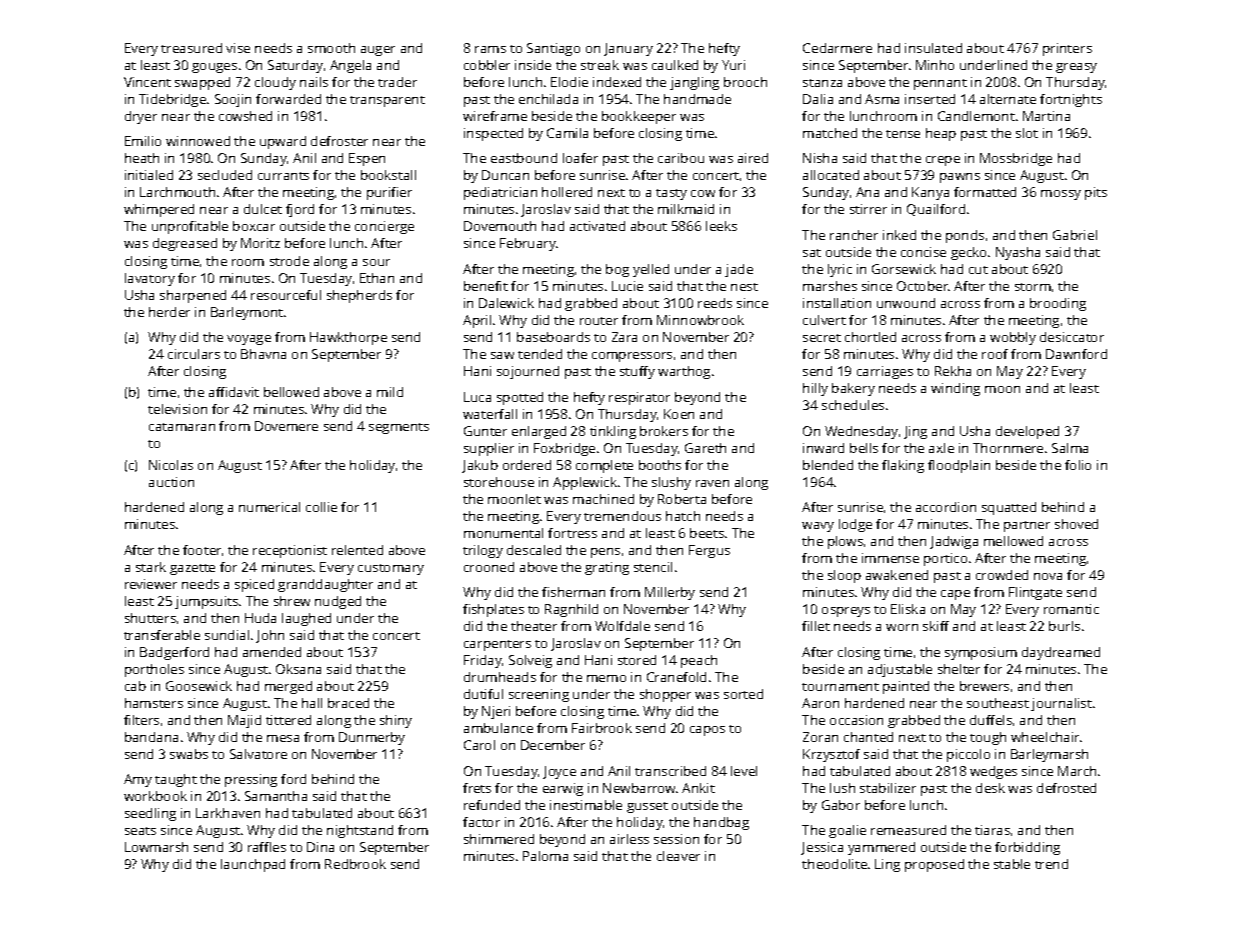 This screenshot has height=952, width=1233. Describe the element at coordinates (995, 354) in the screenshot. I see `roof` at that location.
